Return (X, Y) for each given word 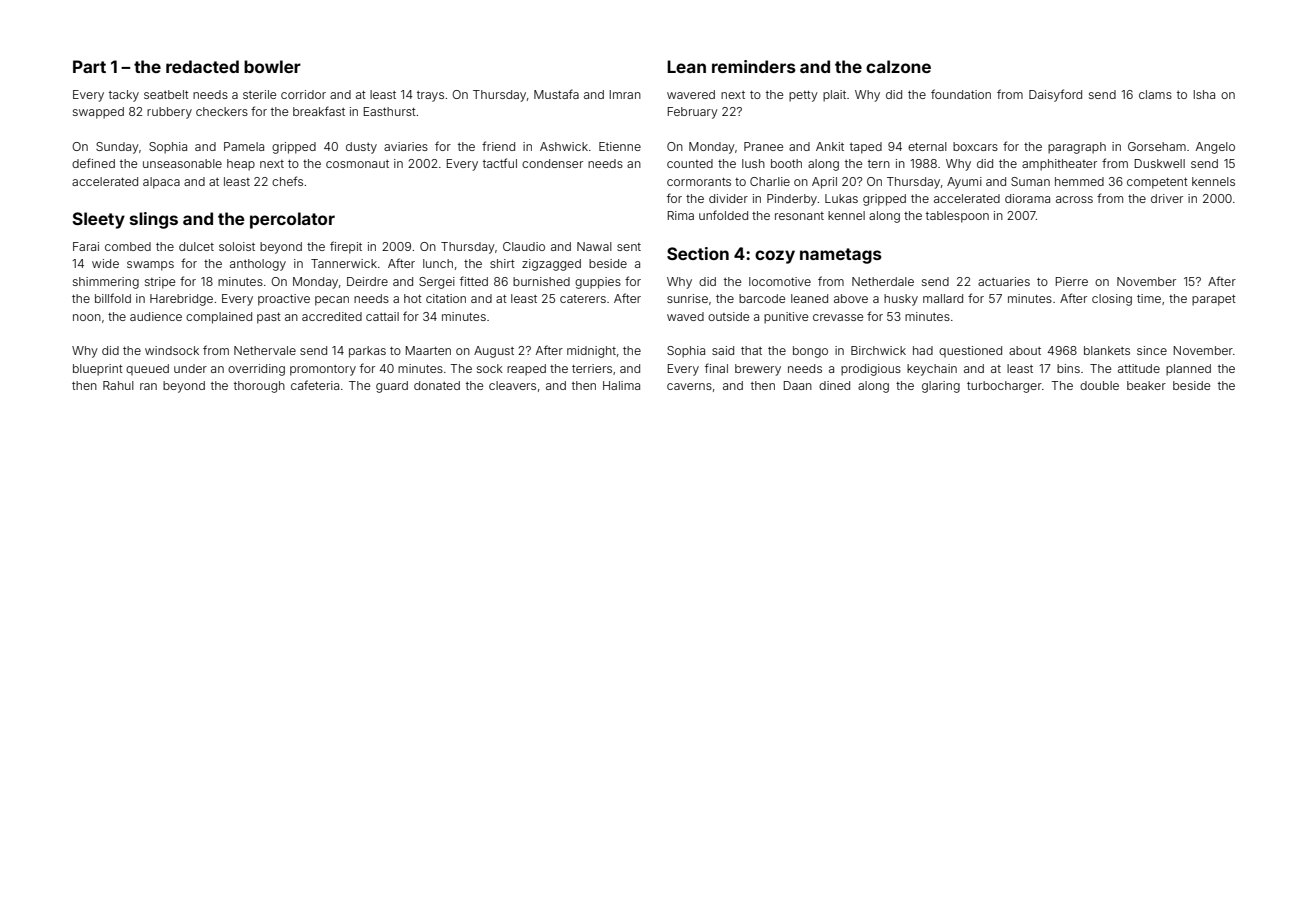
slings (154, 220)
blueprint (98, 370)
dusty (361, 148)
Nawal (594, 246)
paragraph (1077, 148)
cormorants (699, 182)
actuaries (1004, 281)
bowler (272, 66)
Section (698, 253)
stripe (160, 283)
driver (1167, 198)
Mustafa (556, 94)
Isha (1204, 94)
